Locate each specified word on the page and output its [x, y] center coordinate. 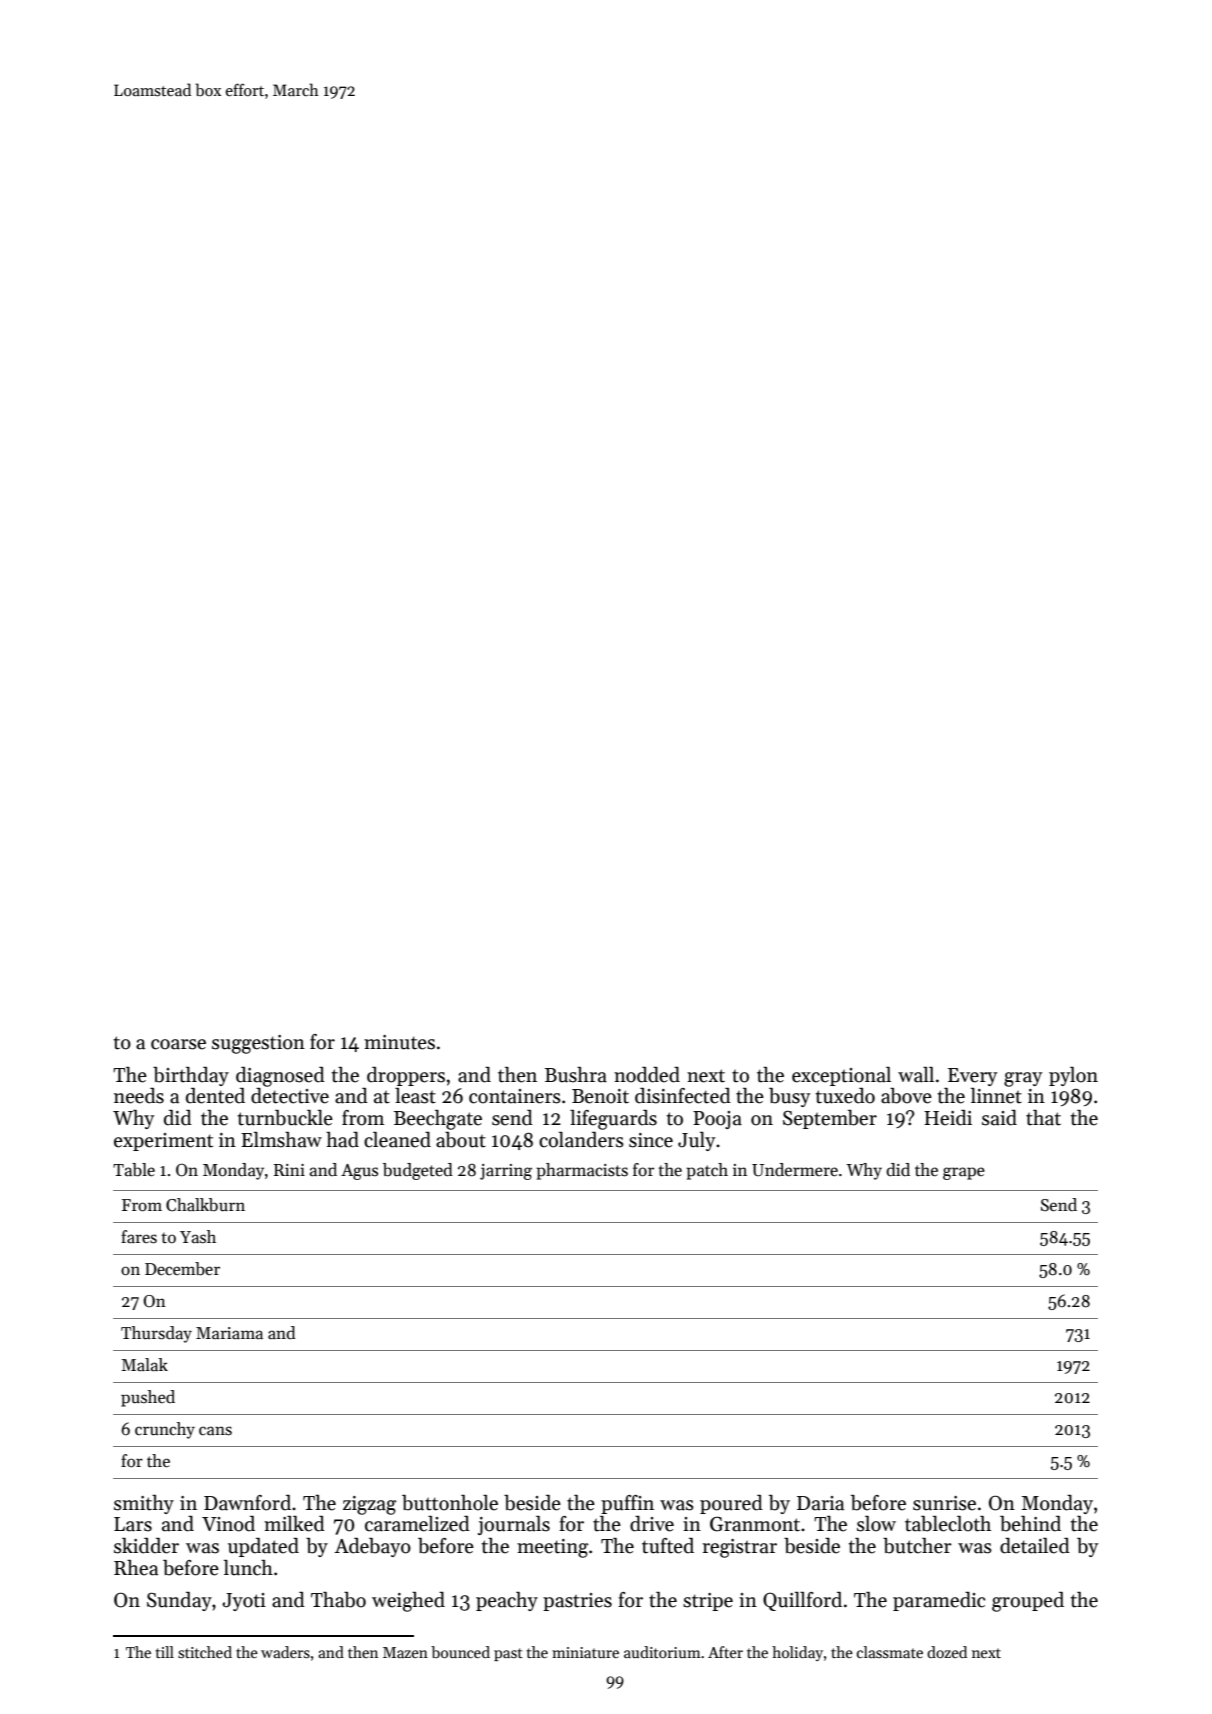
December [182, 1269]
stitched [205, 1652]
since [651, 1140]
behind [1030, 1524]
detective [290, 1096]
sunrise [944, 1503]
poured [731, 1504]
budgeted [418, 1171]
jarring [506, 1172]
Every [972, 1077]
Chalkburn [205, 1205]
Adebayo [372, 1547]
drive [652, 1524]
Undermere [795, 1170]
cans [215, 1431]
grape [964, 1173]
